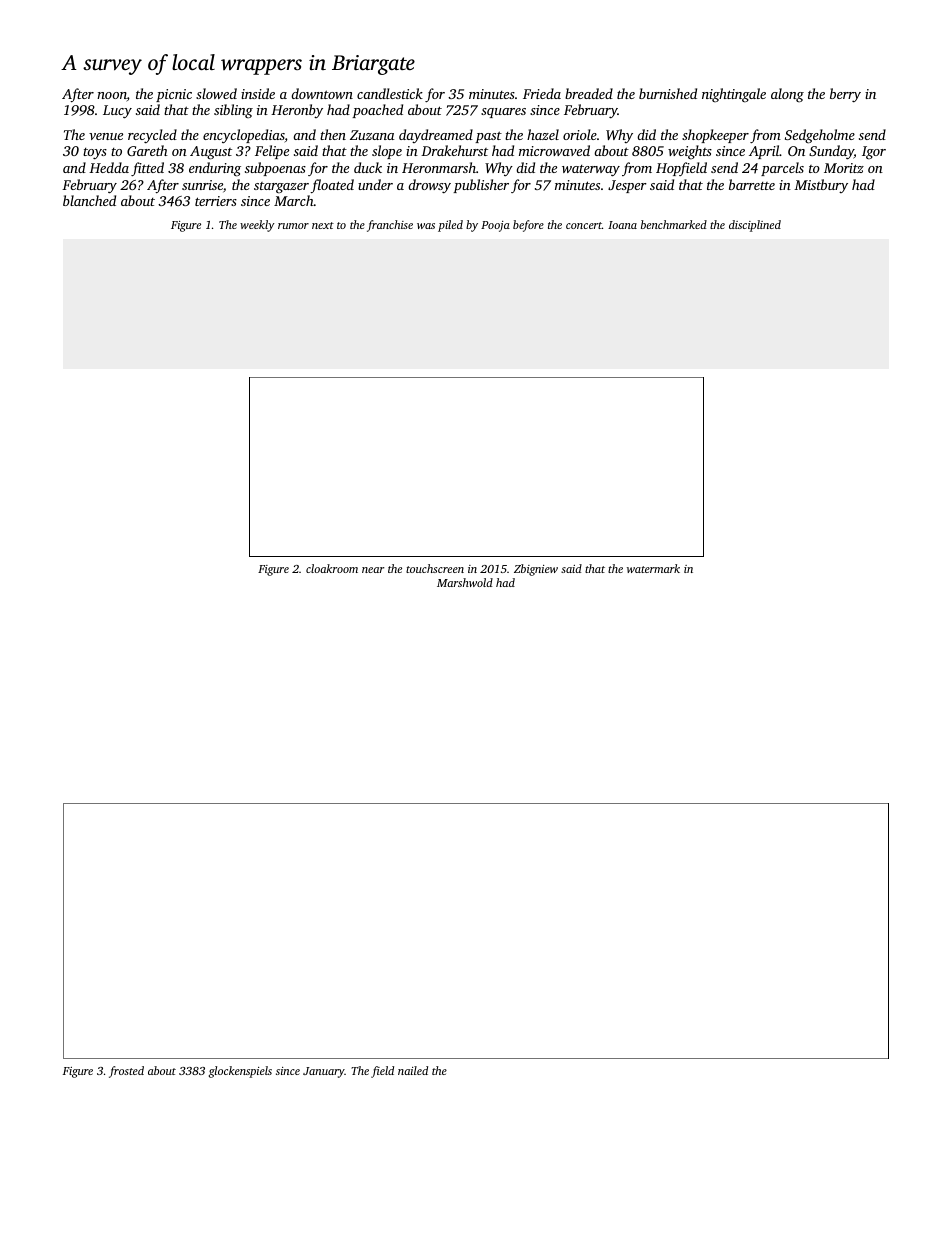  What do you see at coordinates (465, 582) in the screenshot?
I see `Marshwold` at bounding box center [465, 582].
